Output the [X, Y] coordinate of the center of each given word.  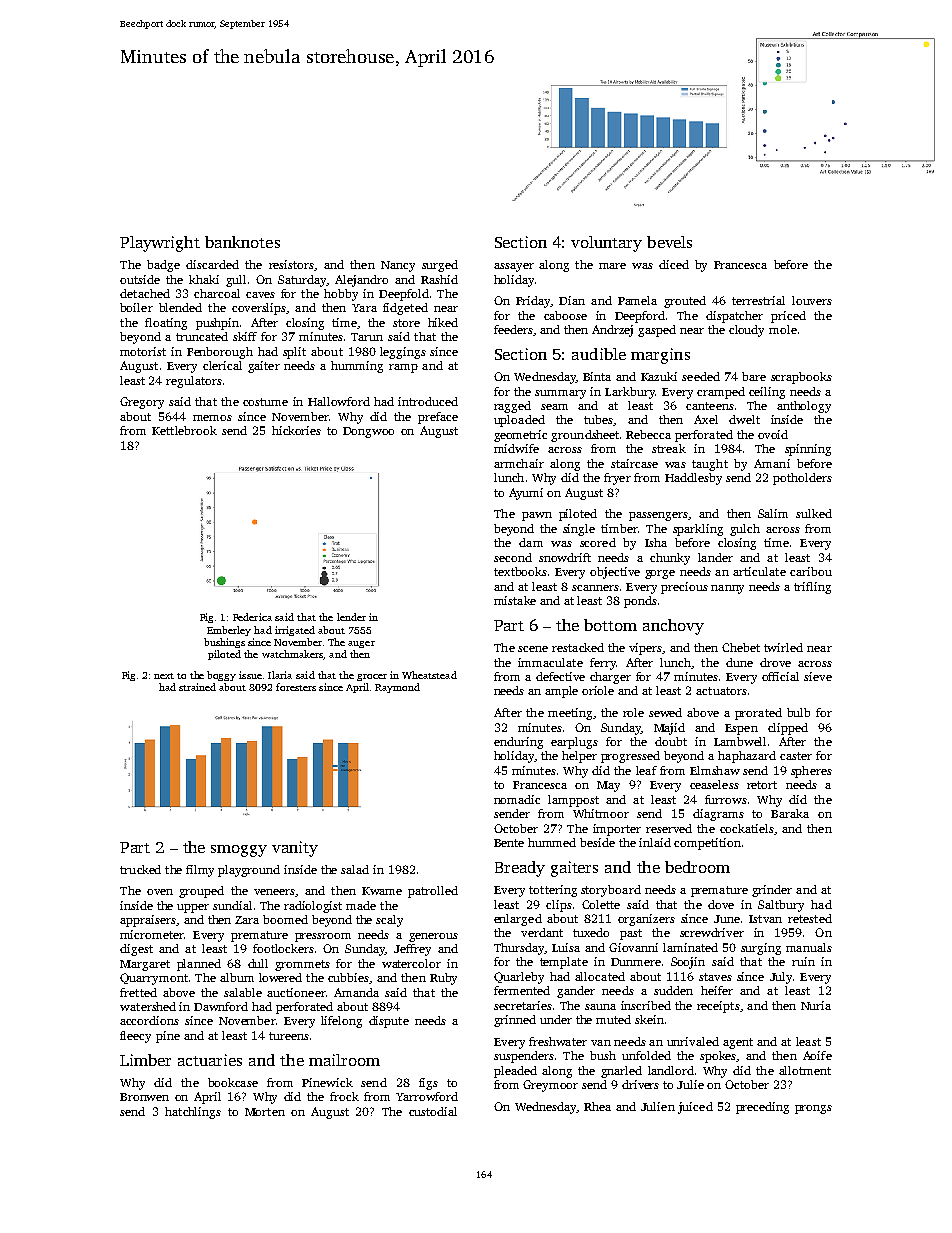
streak [669, 448]
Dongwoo [368, 432]
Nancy [398, 266]
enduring [518, 743]
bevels [669, 242]
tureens [289, 1036]
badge [163, 266]
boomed [285, 919]
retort [762, 785]
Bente [509, 843]
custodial [433, 1111]
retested [810, 918]
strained [197, 687]
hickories [296, 430]
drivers [640, 1084]
